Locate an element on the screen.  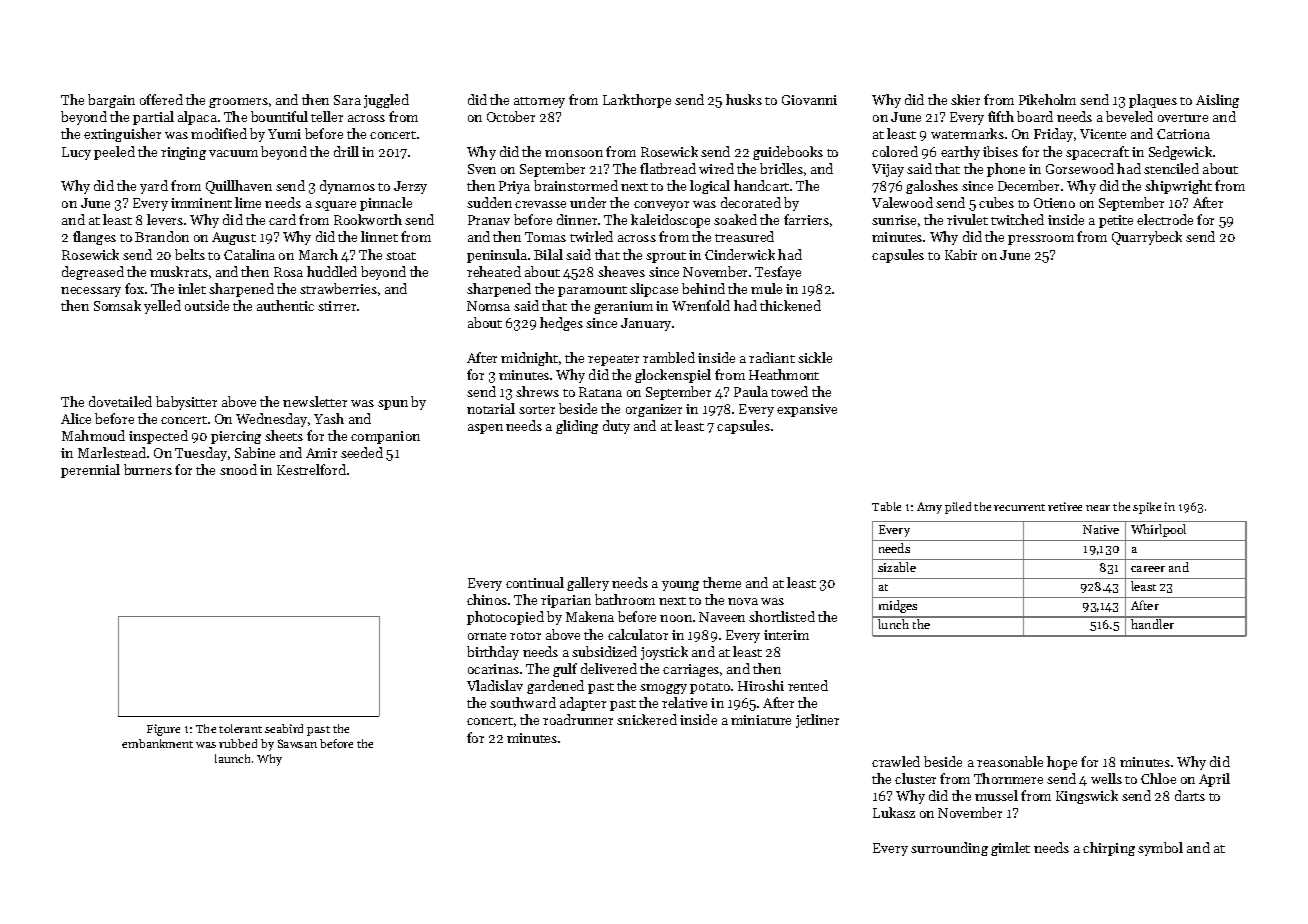
Brandon is located at coordinates (162, 236).
